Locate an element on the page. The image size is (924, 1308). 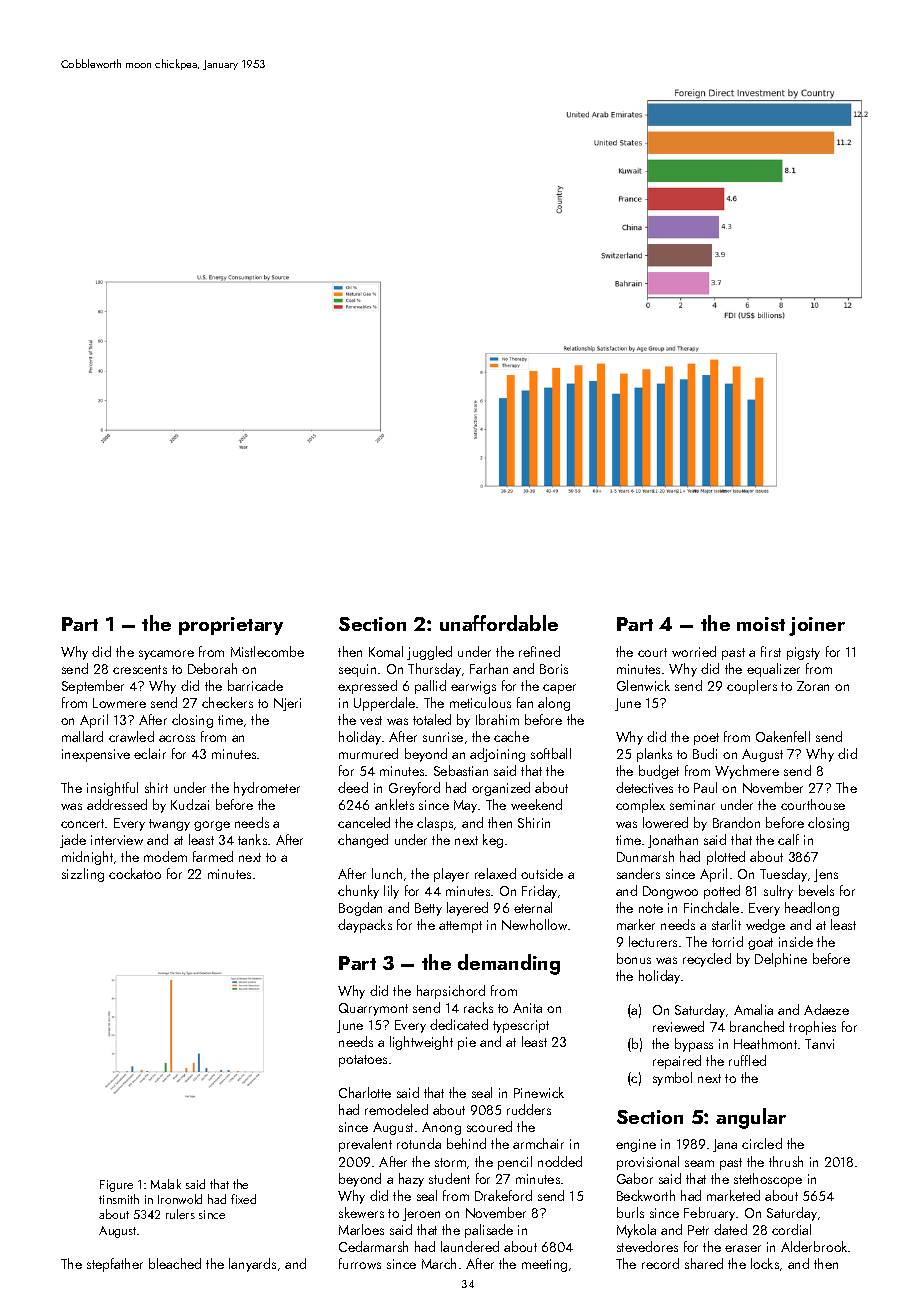
calf is located at coordinates (788, 839).
